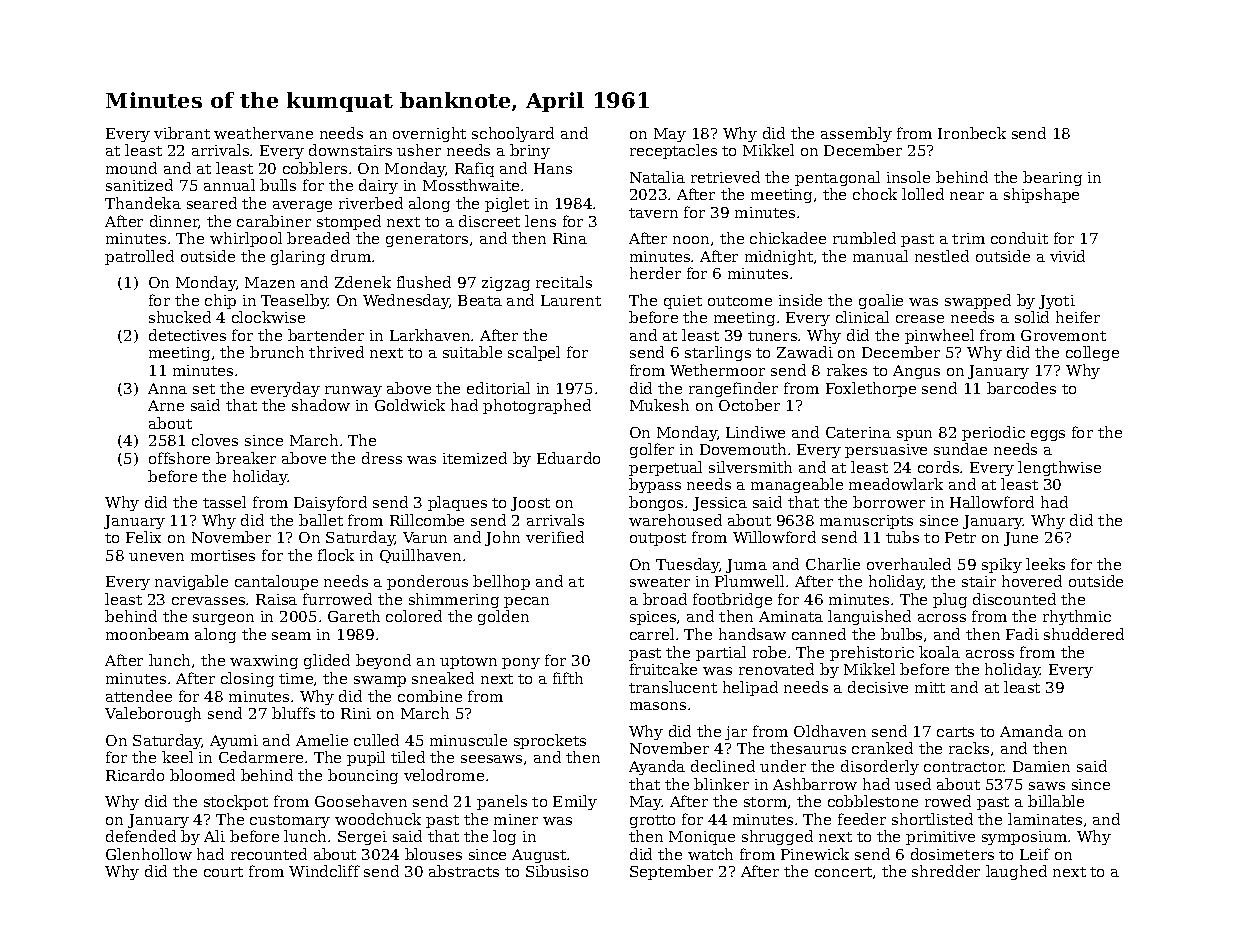 The width and height of the page is (1233, 952). Describe the element at coordinates (776, 669) in the page. I see `renovated` at that location.
